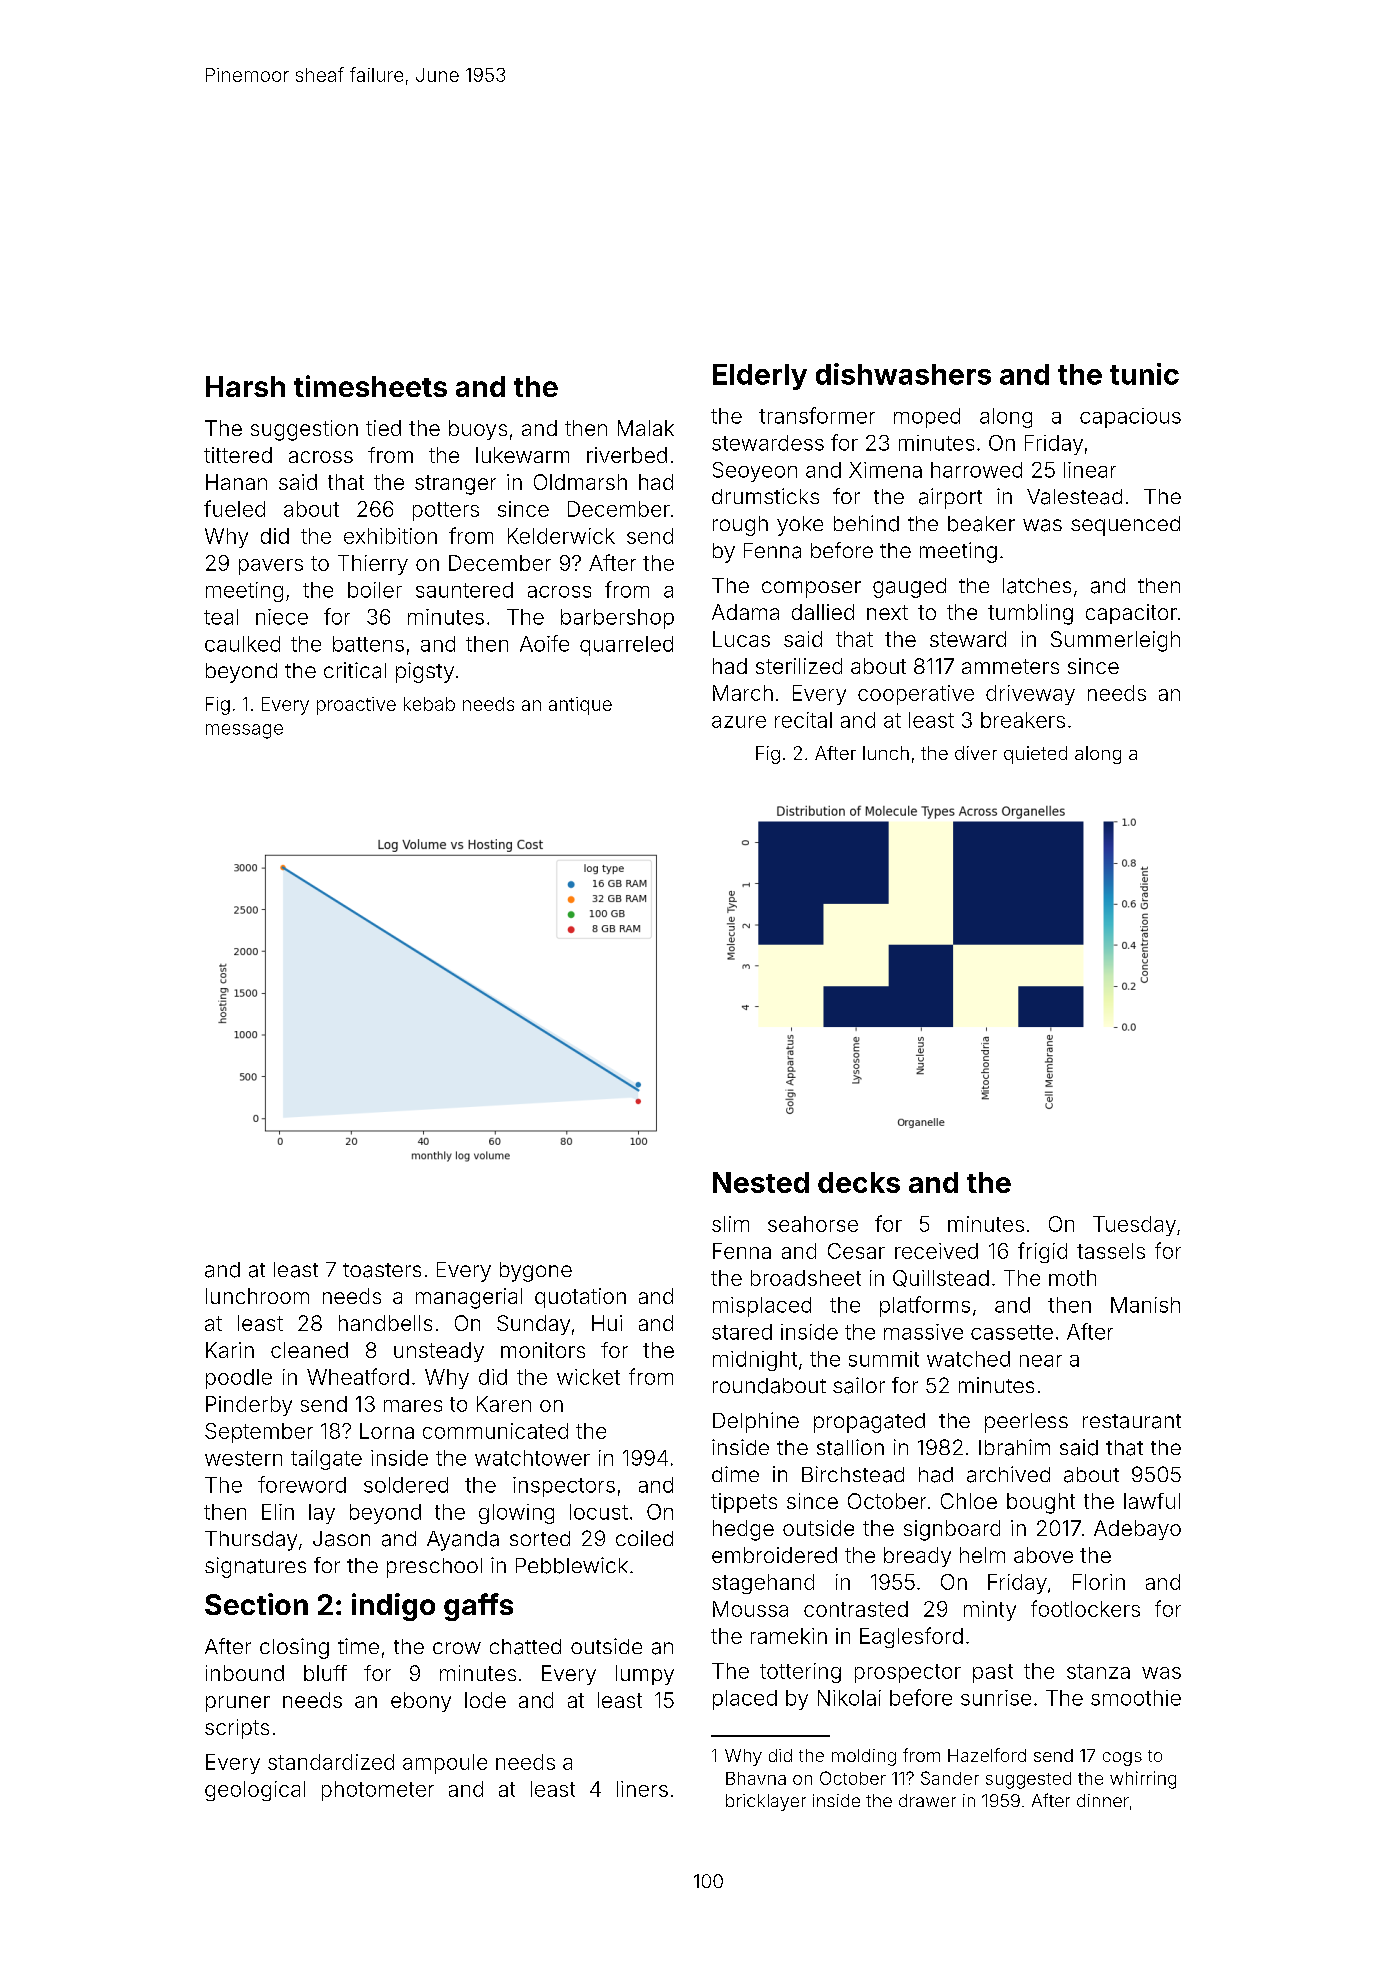 The width and height of the page is (1386, 1969). I want to click on frigid, so click(1042, 1252).
